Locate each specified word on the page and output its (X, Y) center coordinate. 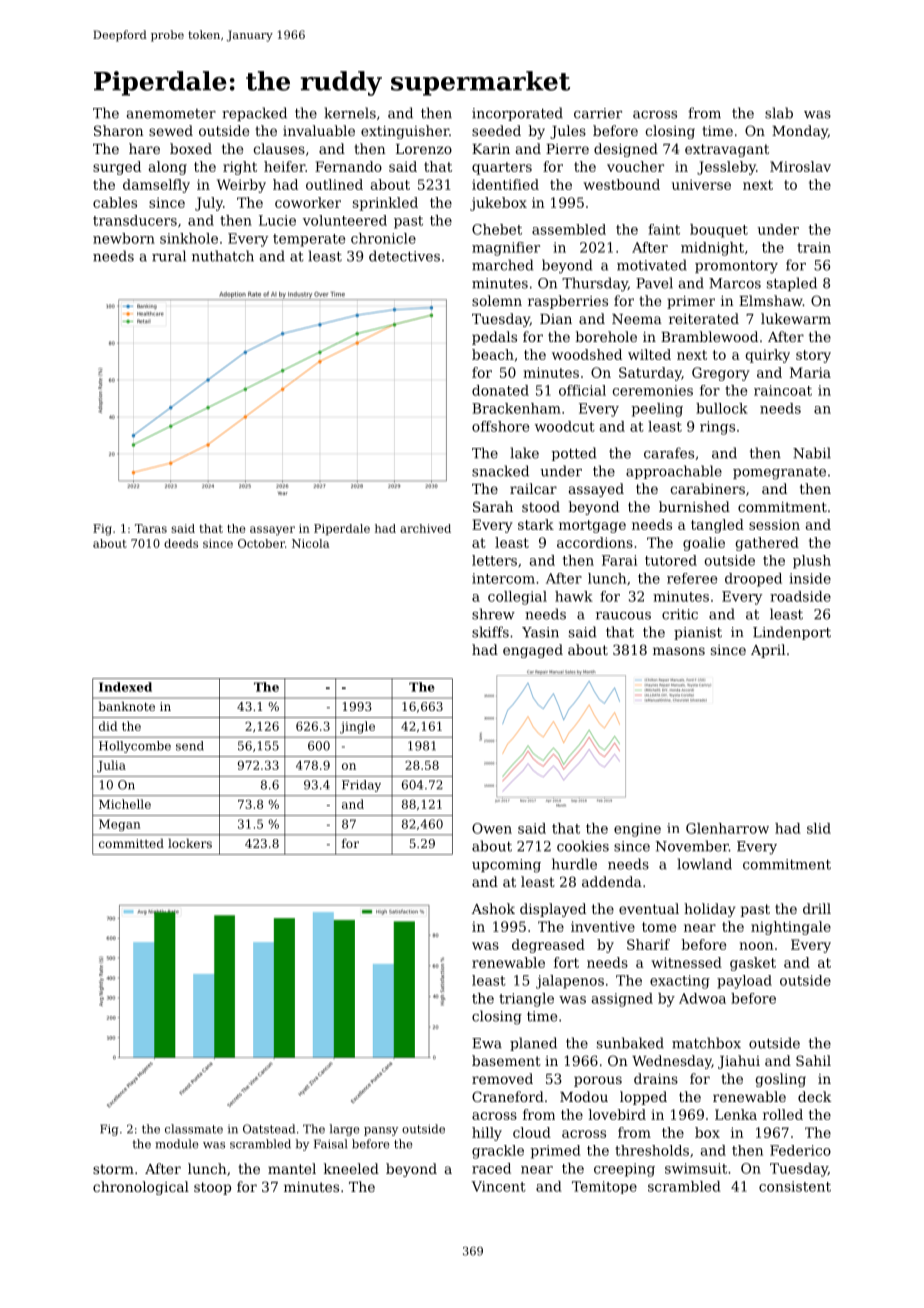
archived (425, 528)
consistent (795, 1186)
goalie (704, 544)
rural (169, 256)
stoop (212, 1188)
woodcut (565, 426)
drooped (753, 580)
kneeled (351, 1168)
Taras (151, 528)
